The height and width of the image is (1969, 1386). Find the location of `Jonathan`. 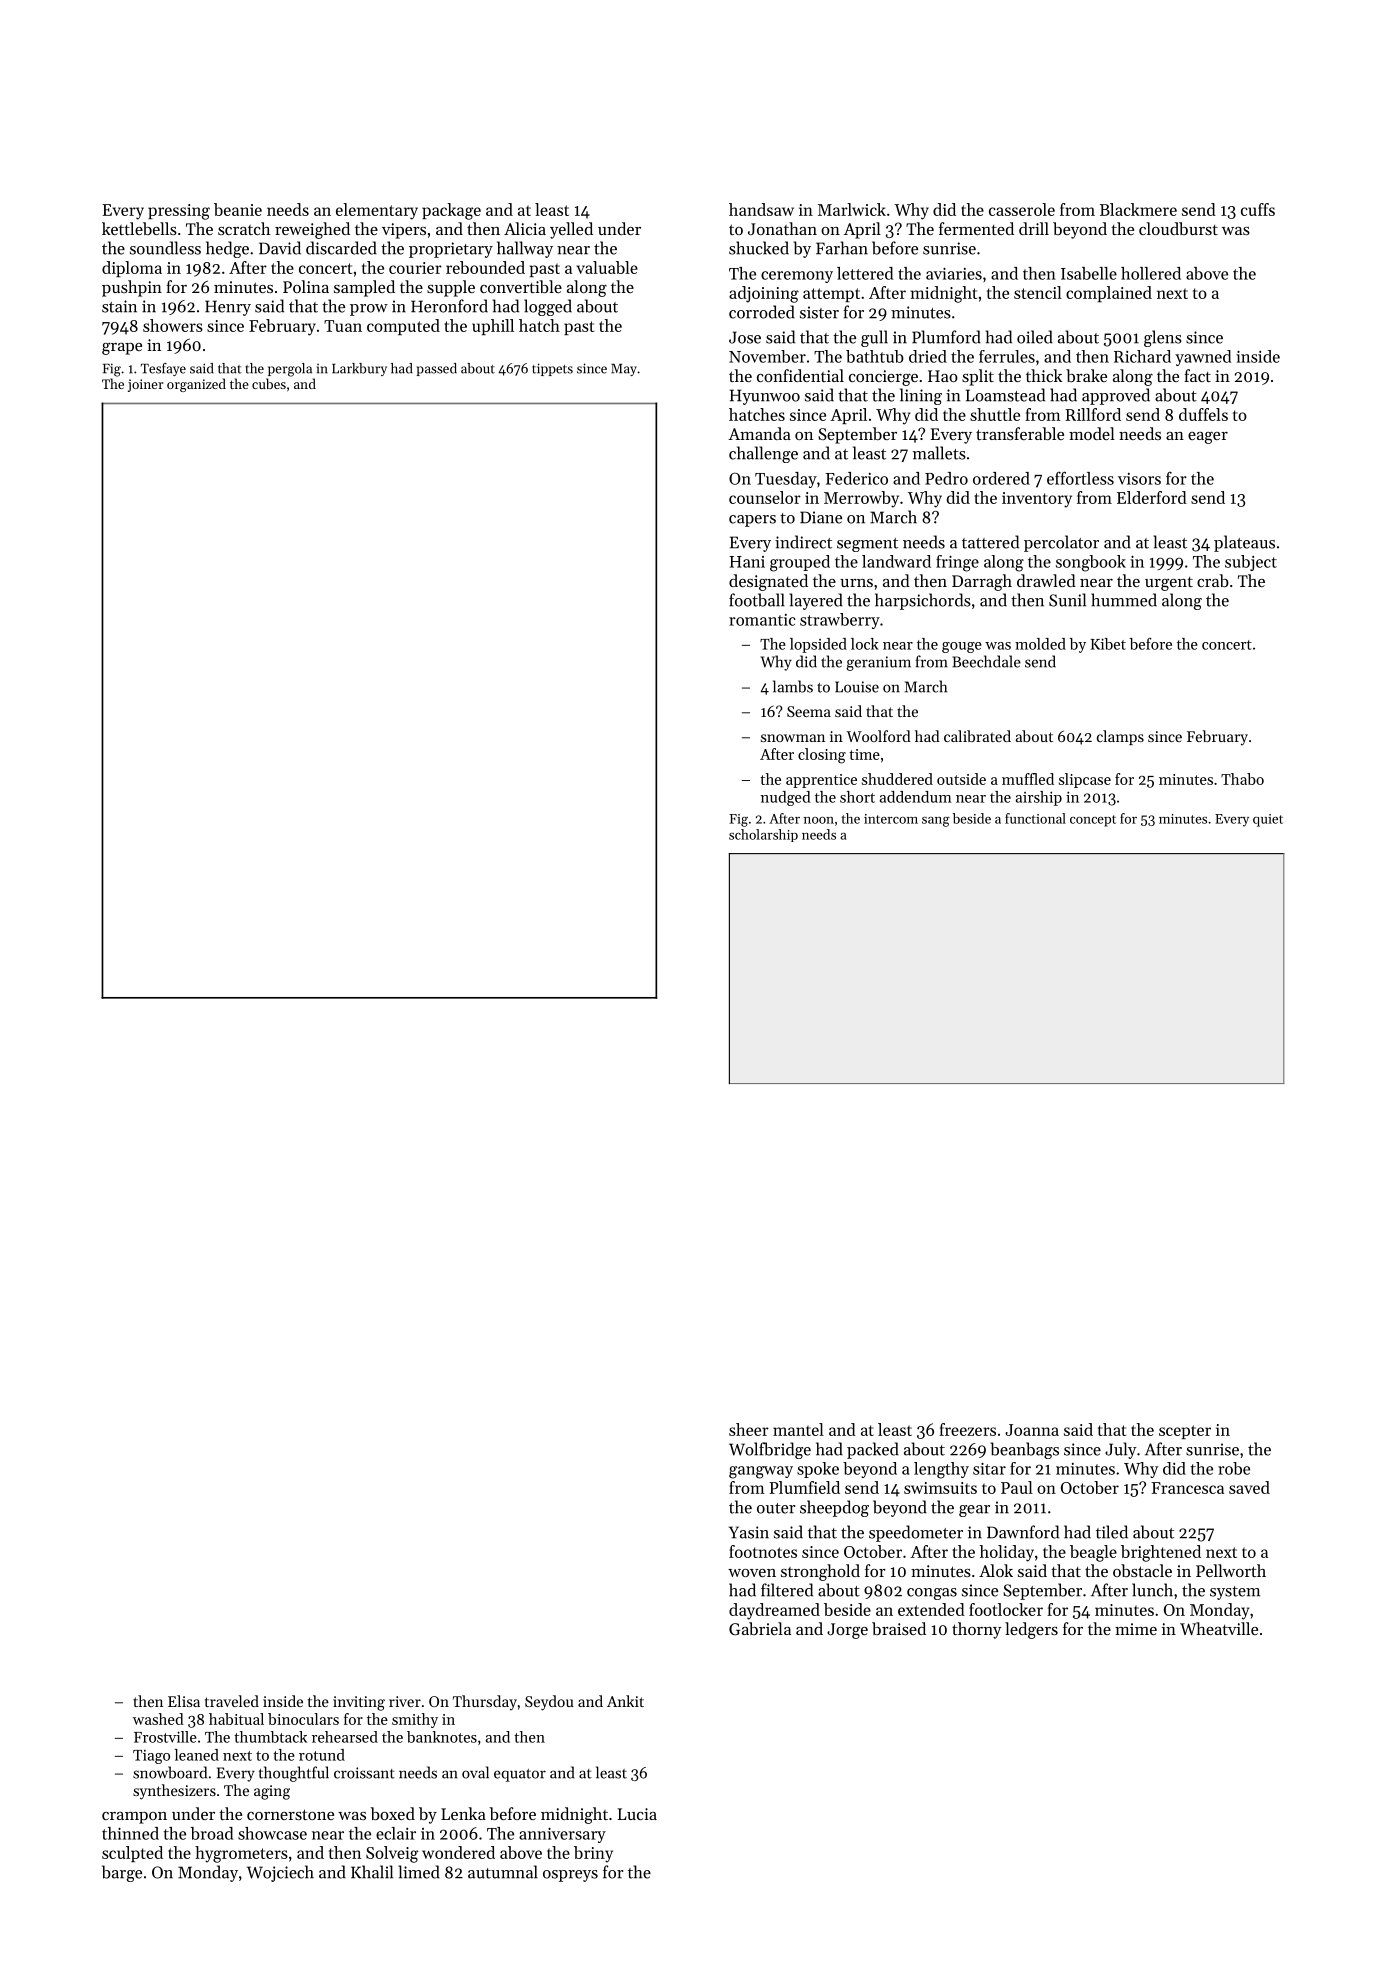

Jonathan is located at coordinates (782, 228).
